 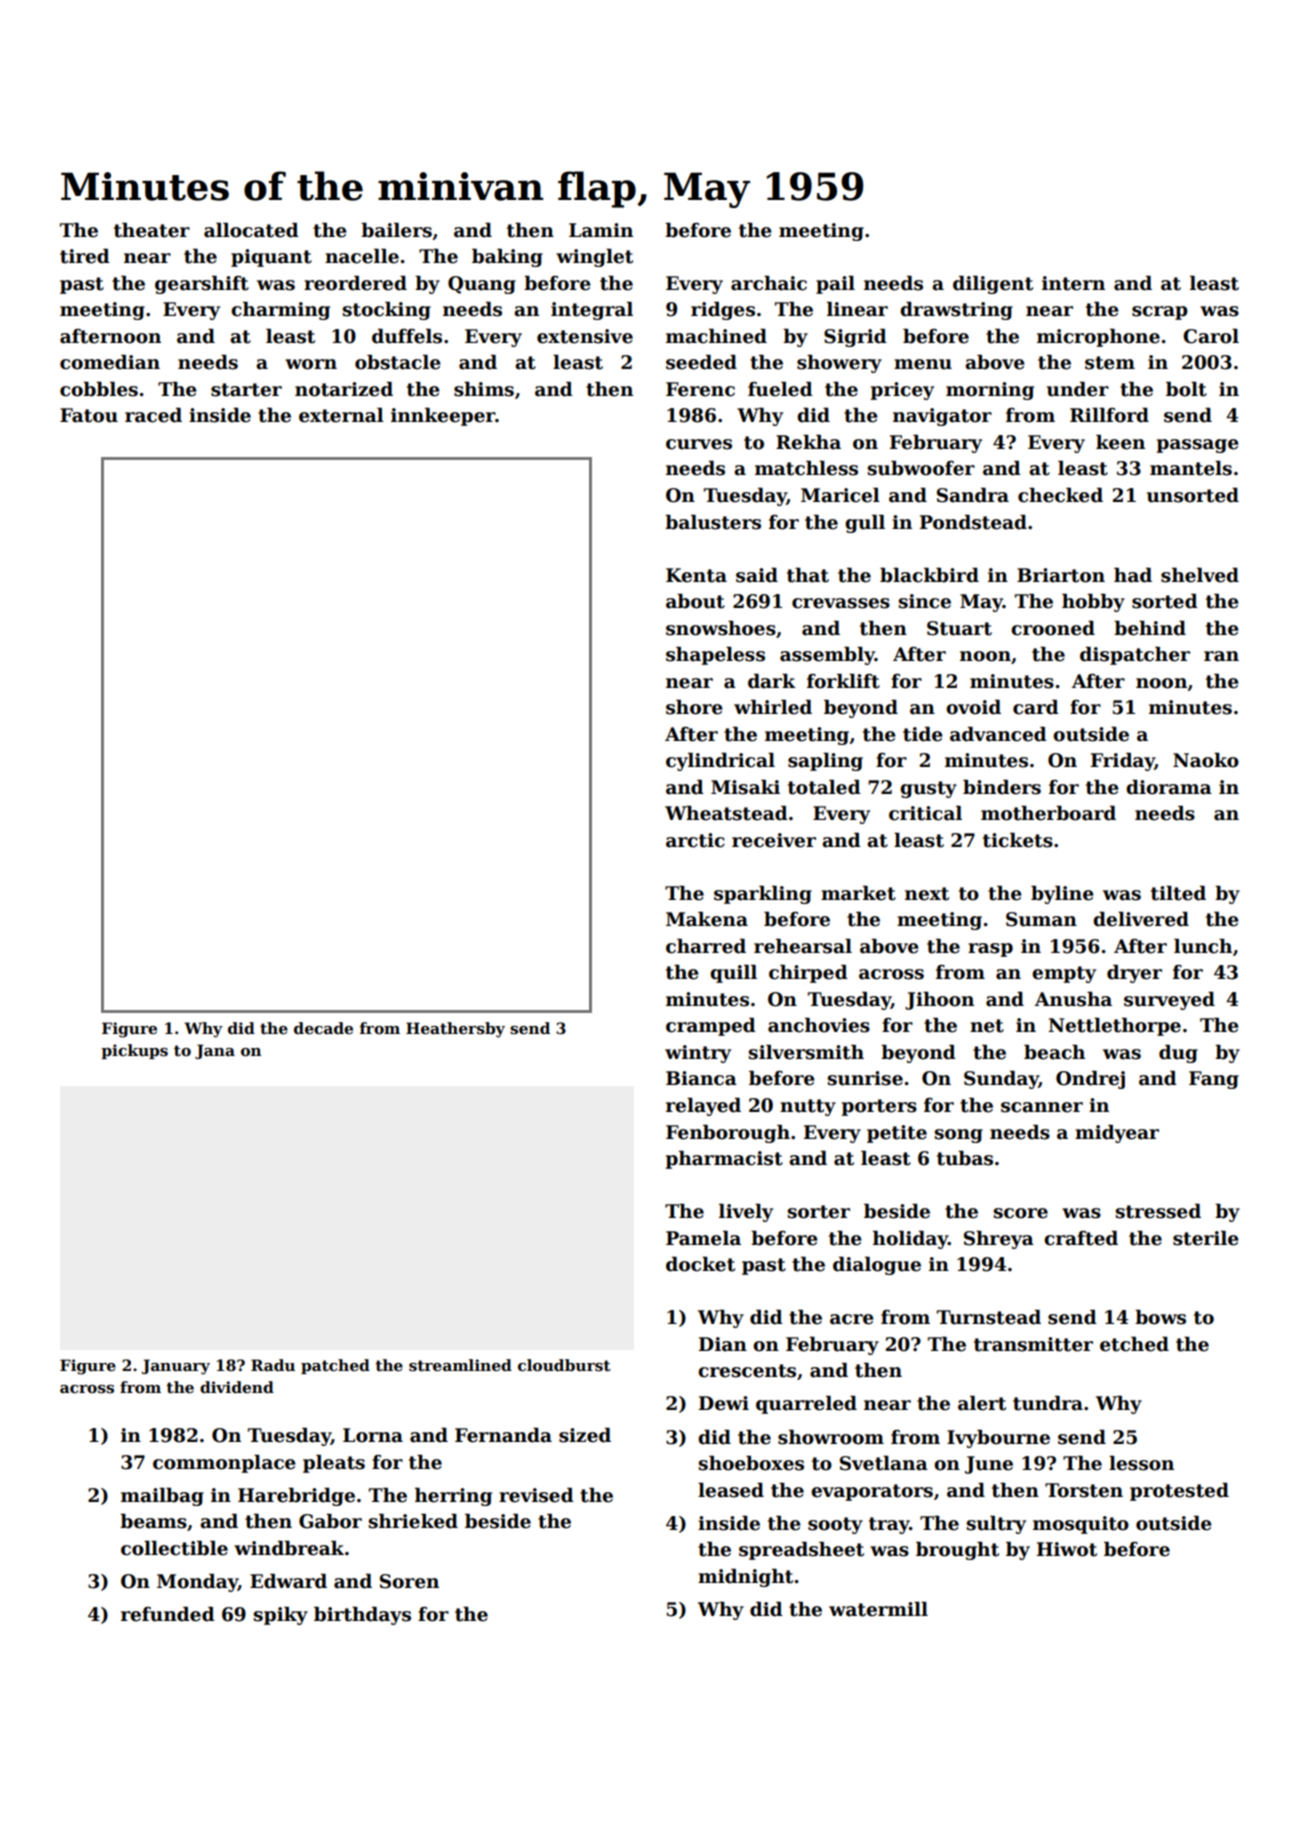 I want to click on integral, so click(x=592, y=311).
